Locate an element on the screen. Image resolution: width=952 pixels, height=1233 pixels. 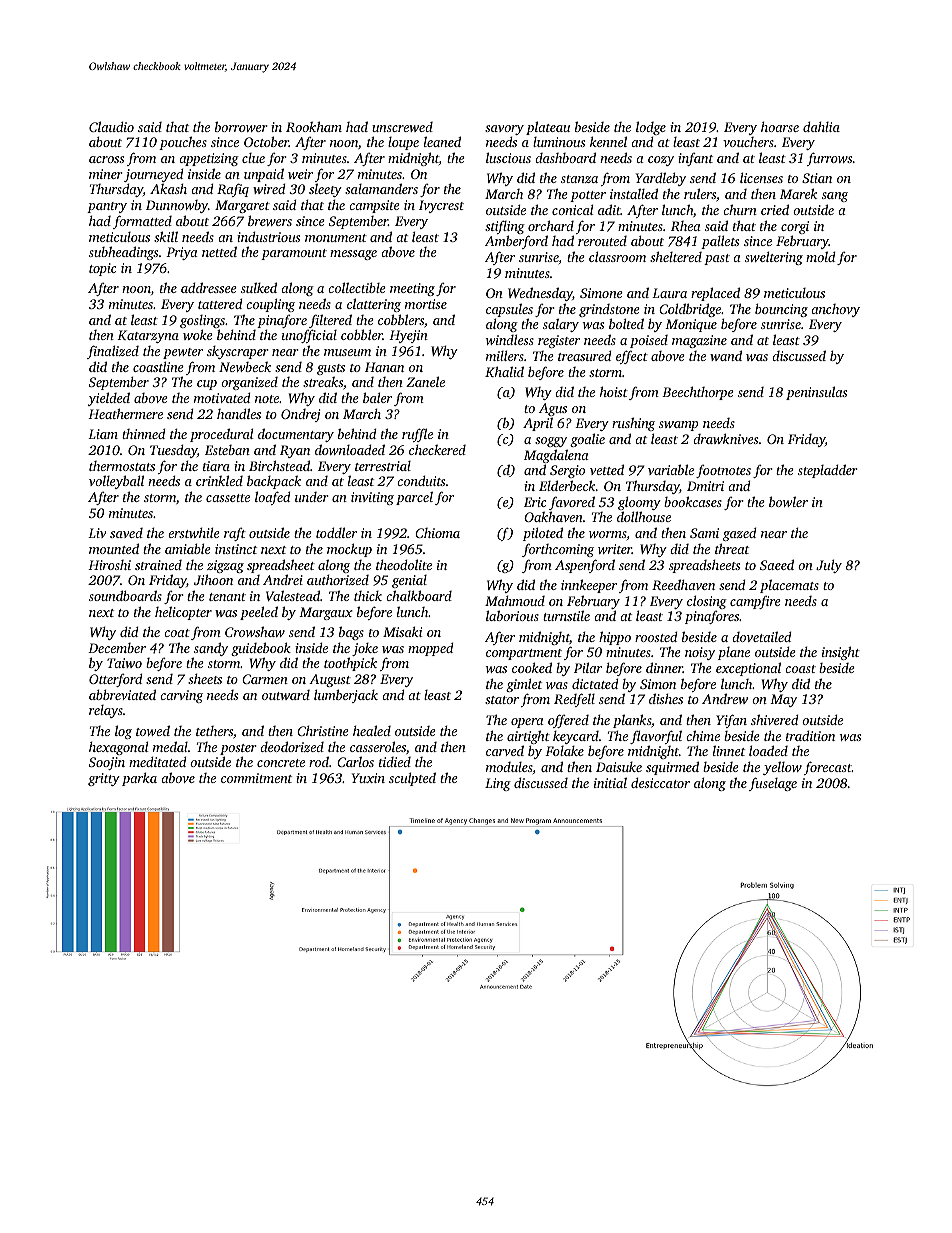
subheadings is located at coordinates (123, 253).
